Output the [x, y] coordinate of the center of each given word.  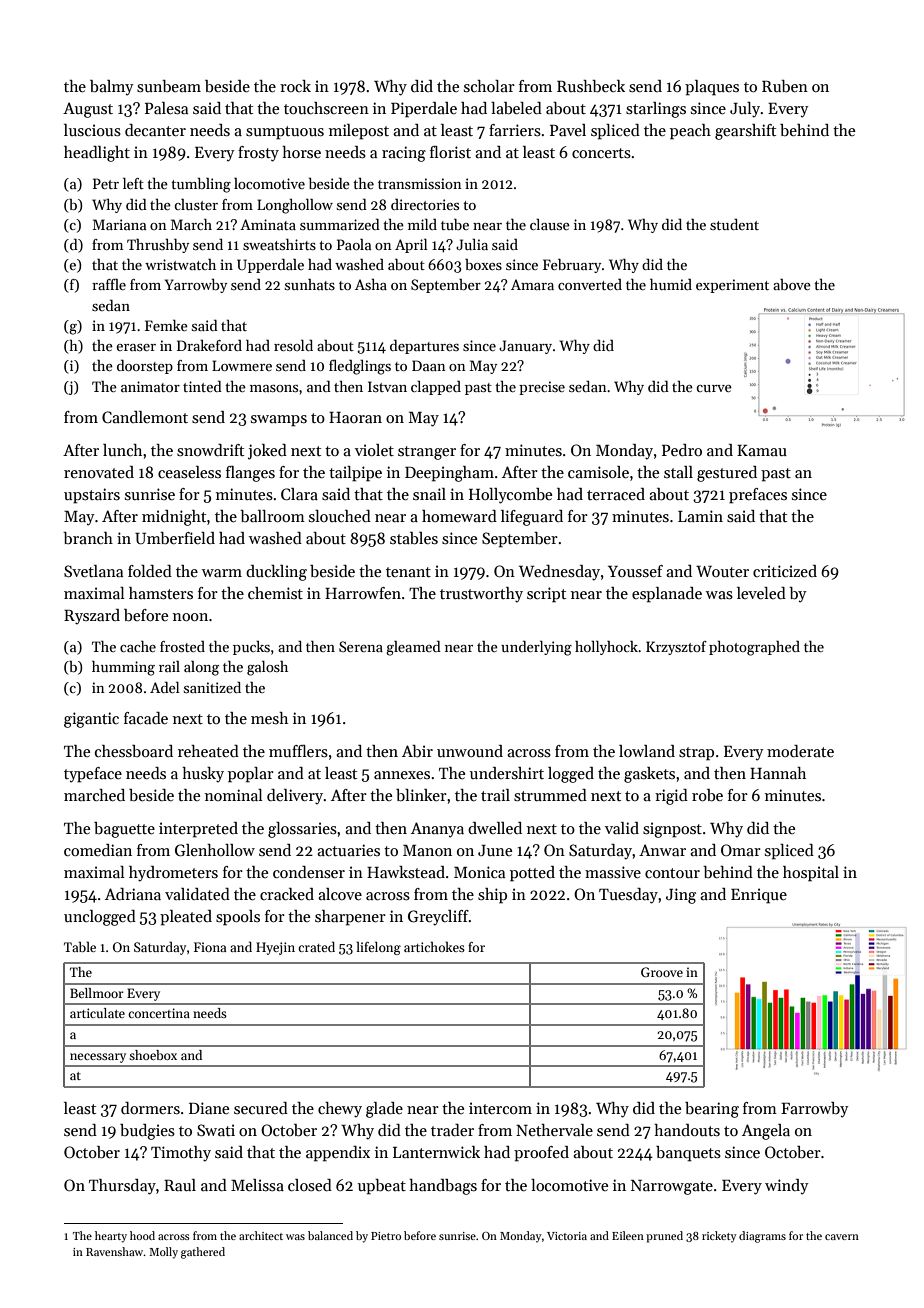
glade [384, 1110]
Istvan [387, 386]
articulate [97, 1013]
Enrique [759, 896]
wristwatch [180, 264]
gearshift [745, 132]
